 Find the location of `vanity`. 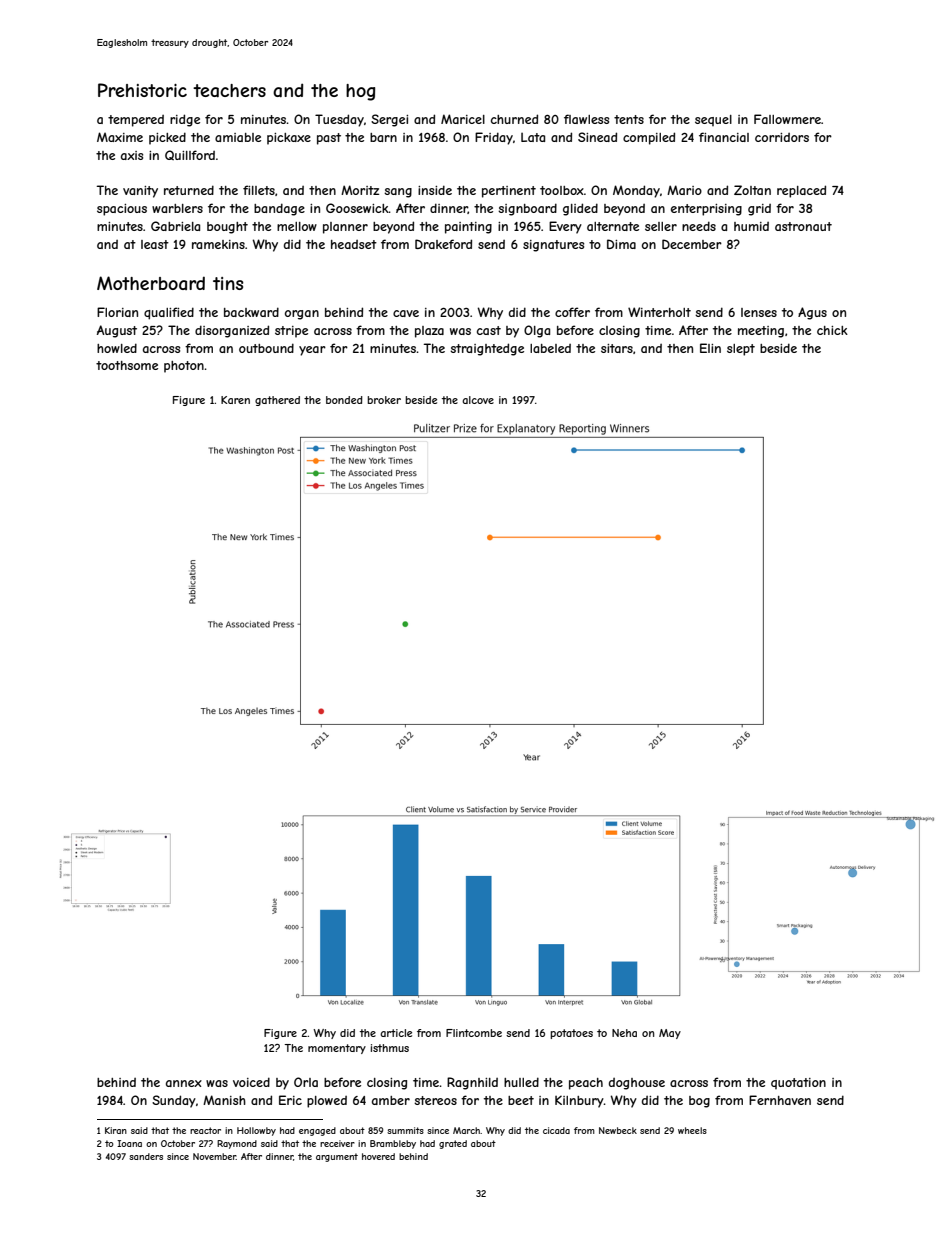

vanity is located at coordinates (140, 192).
